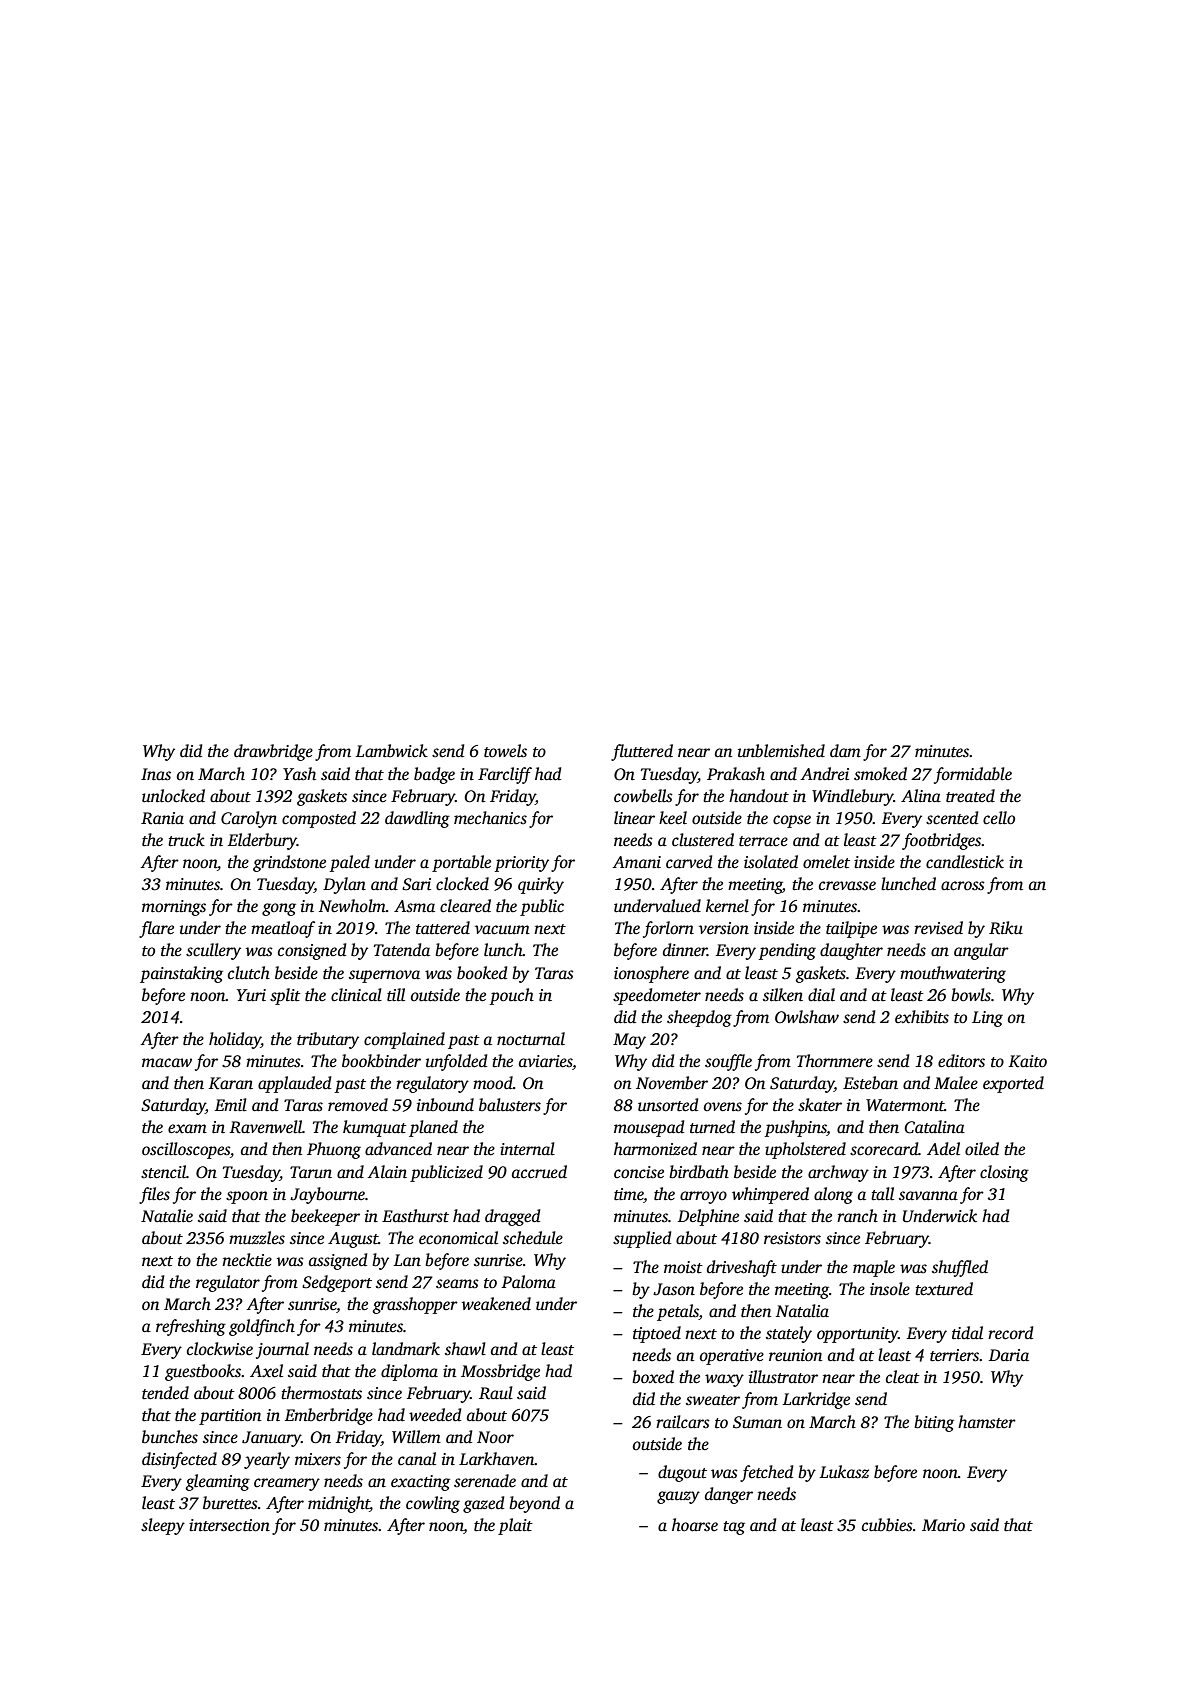  I want to click on textured, so click(944, 1289).
